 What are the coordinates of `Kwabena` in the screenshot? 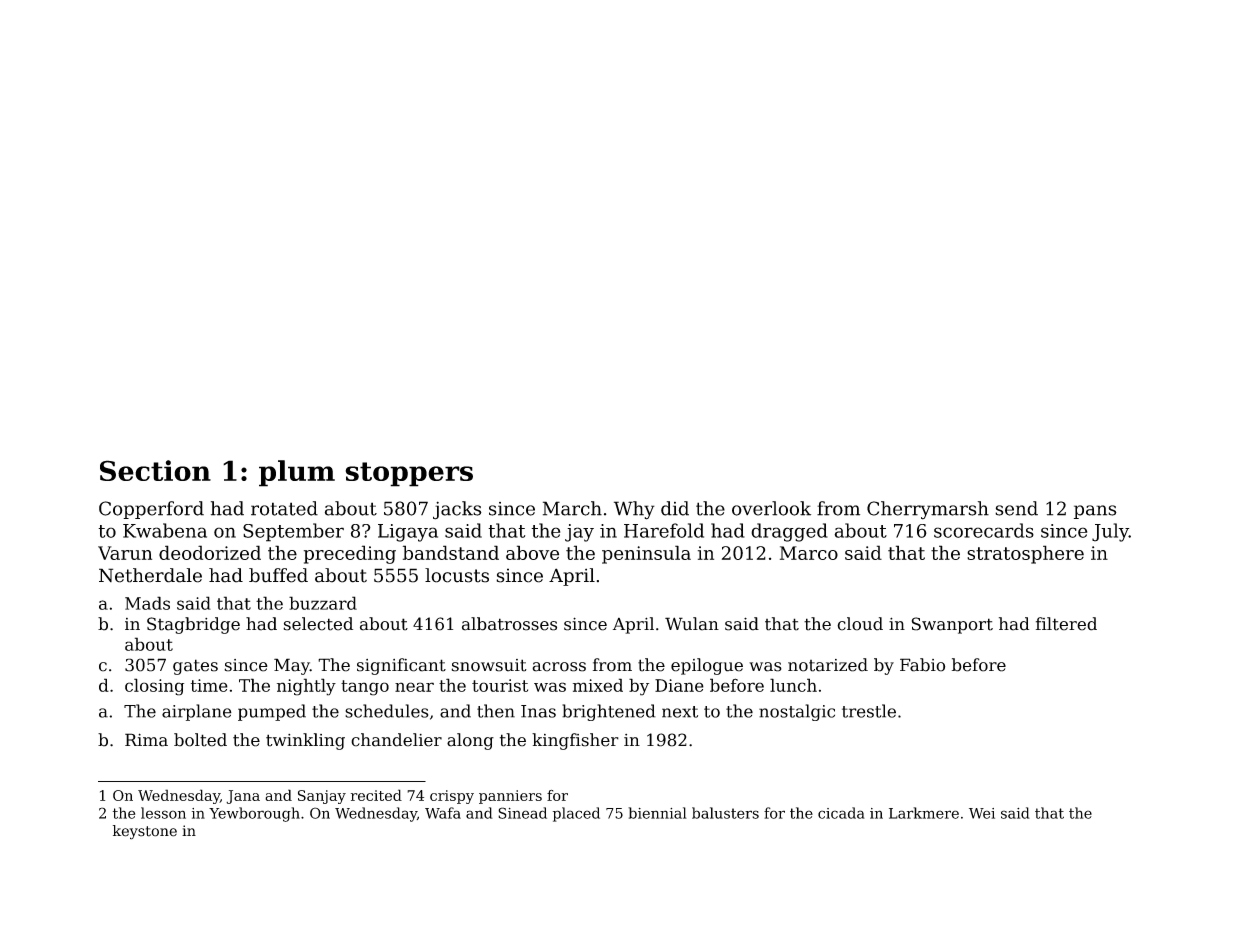 It's located at (165, 530).
